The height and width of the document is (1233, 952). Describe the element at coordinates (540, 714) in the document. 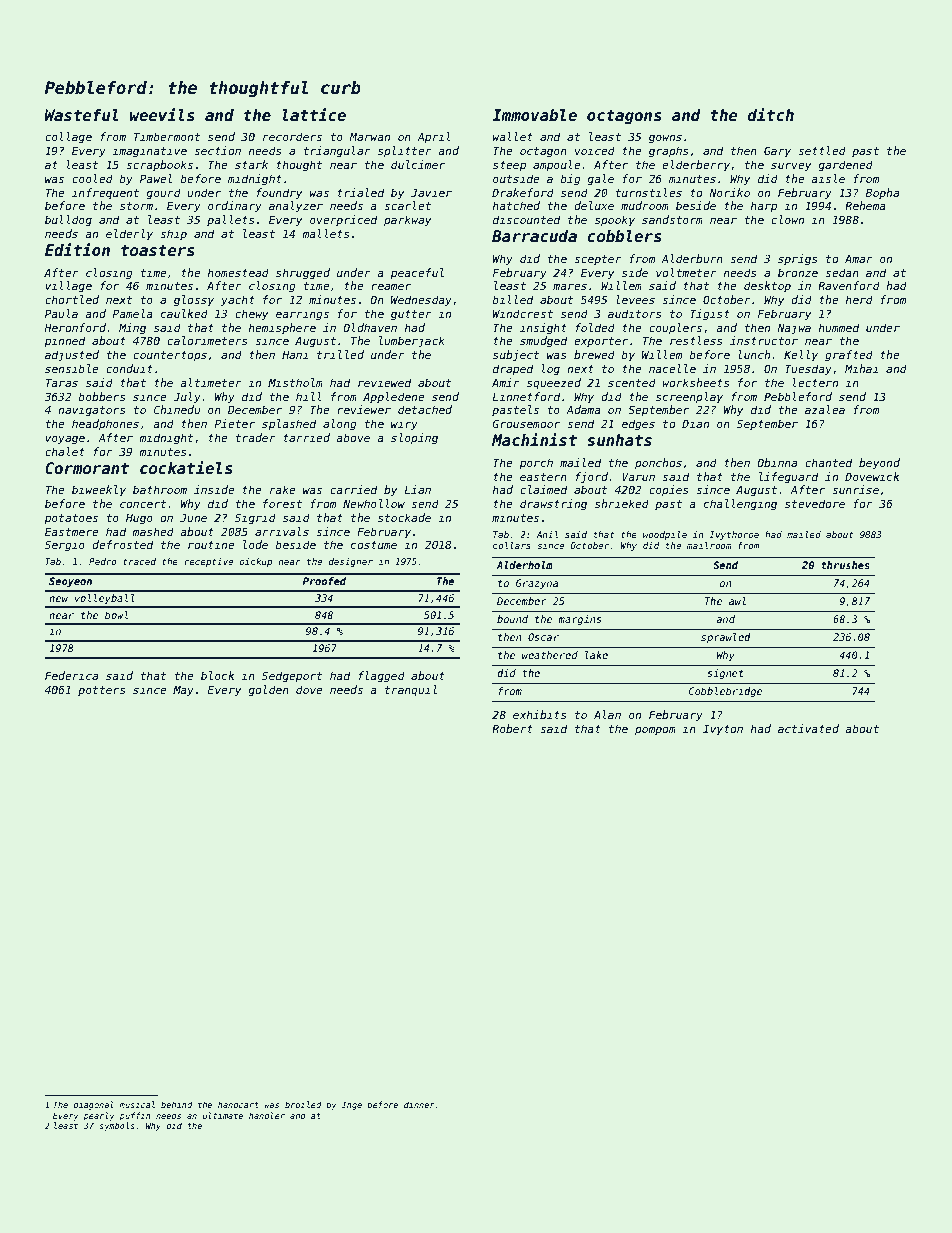

I see `exhibits` at that location.
